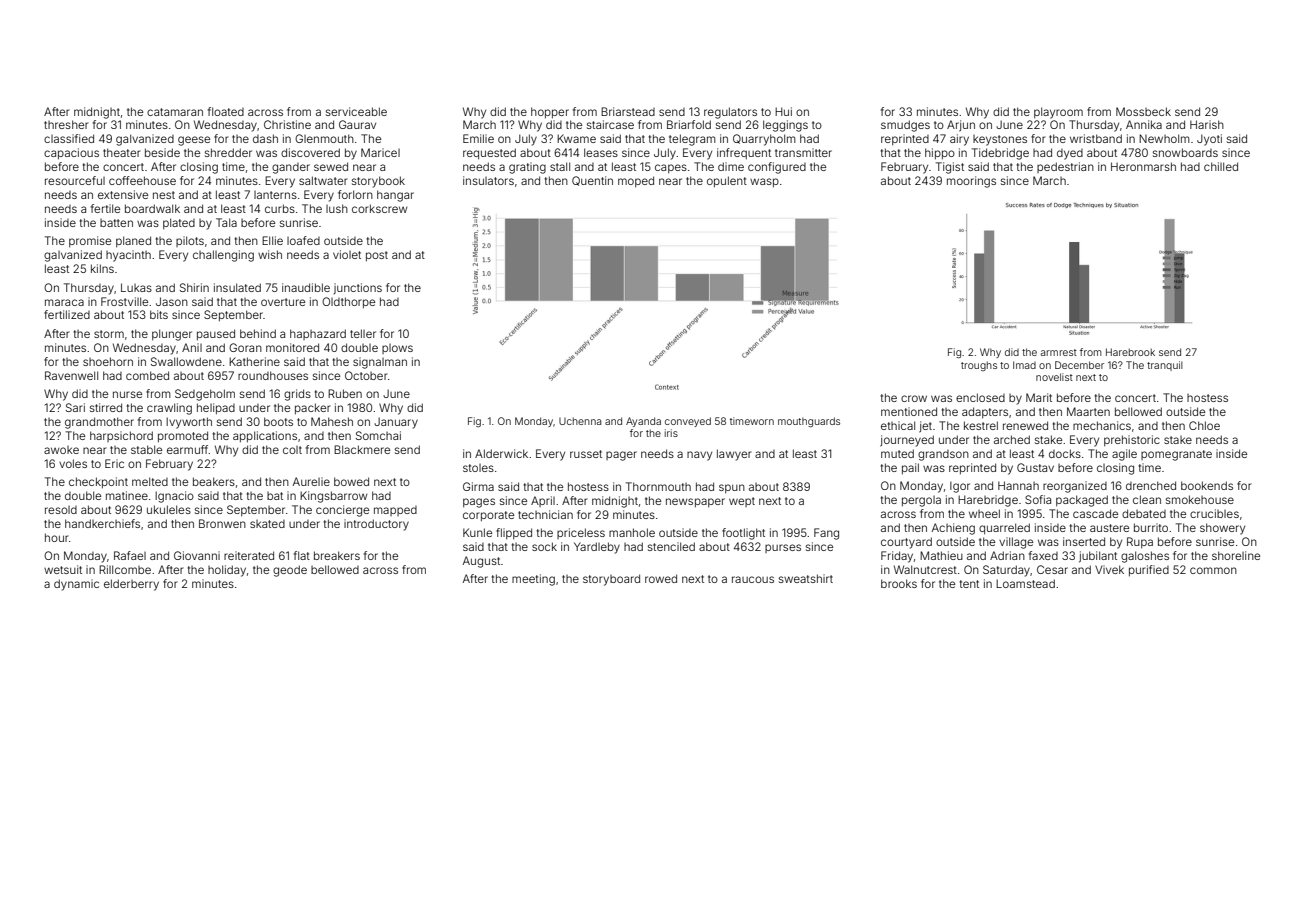  What do you see at coordinates (611, 580) in the page?
I see `storyboard` at bounding box center [611, 580].
